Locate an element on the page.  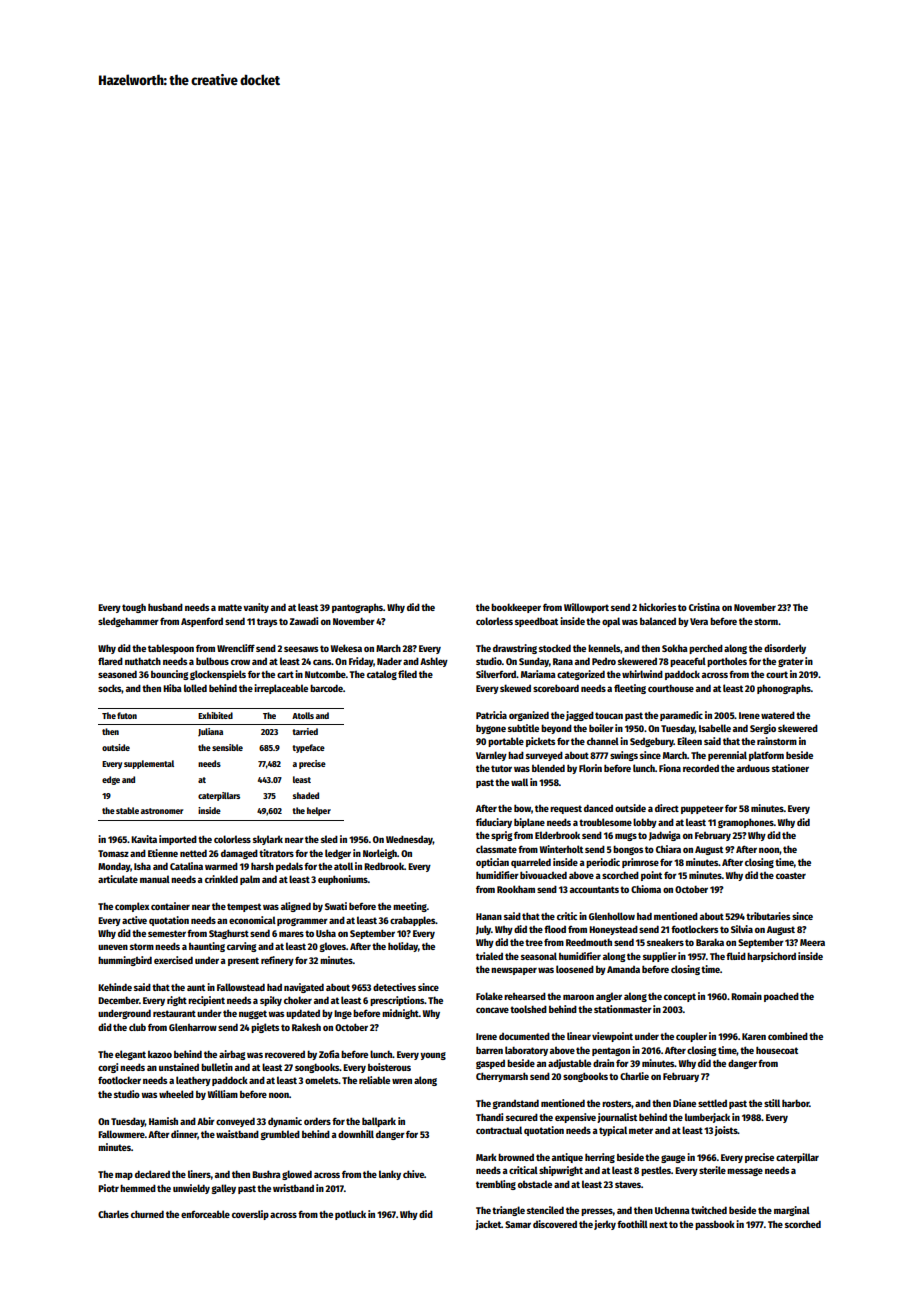
platform is located at coordinates (766, 756).
